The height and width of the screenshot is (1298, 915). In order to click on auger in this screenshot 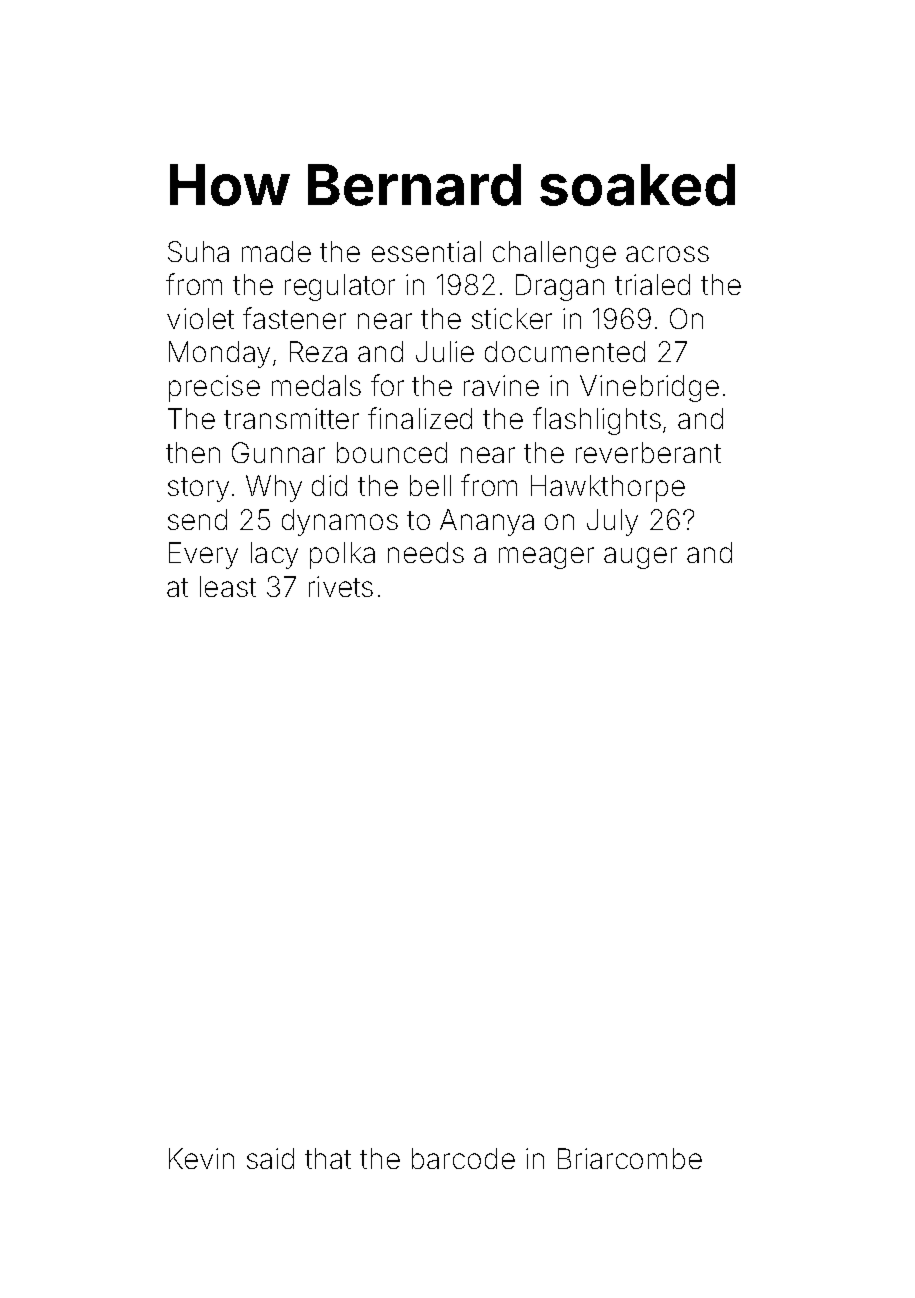, I will do `click(640, 558)`.
